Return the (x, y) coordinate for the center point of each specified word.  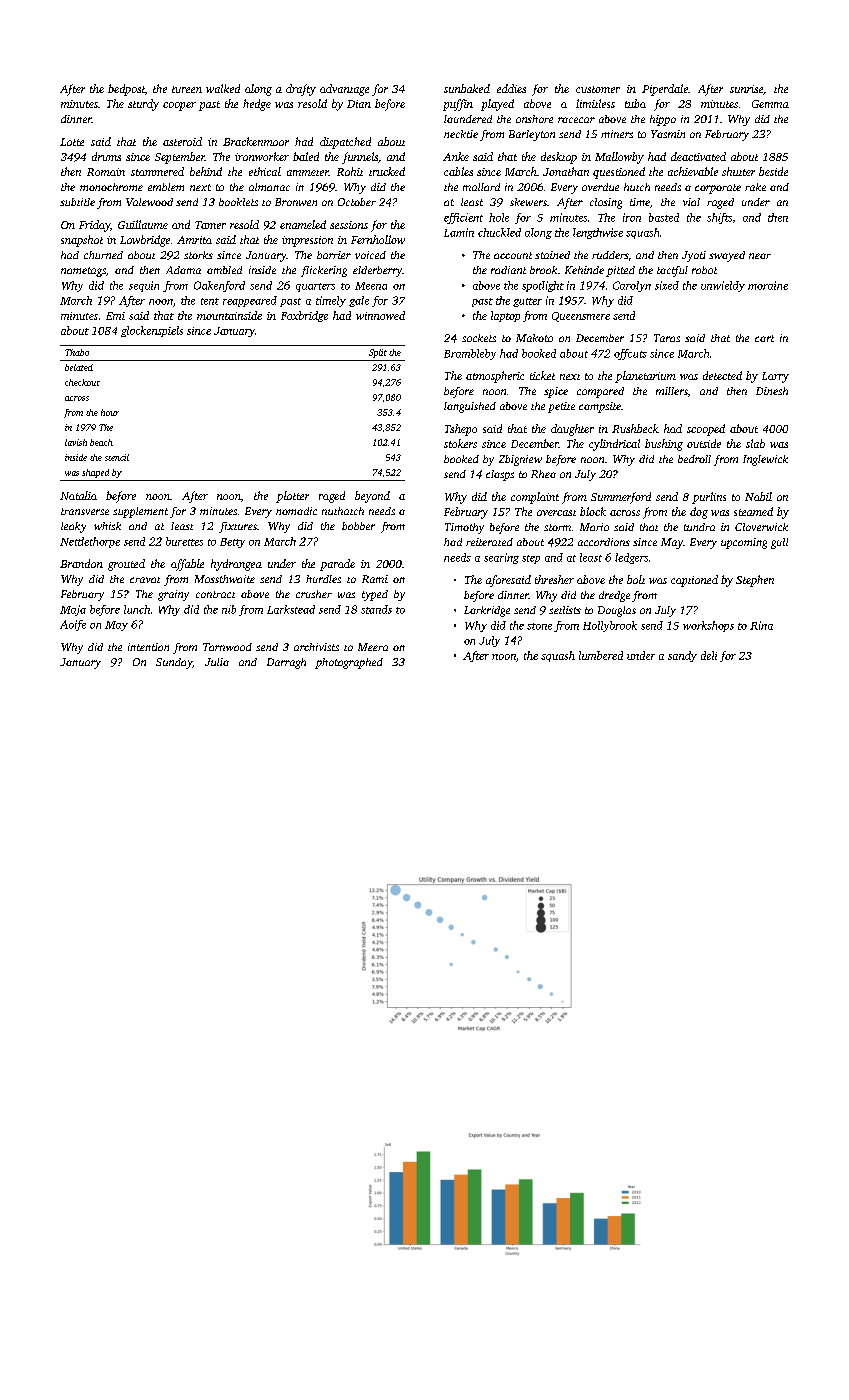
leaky (73, 527)
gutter (527, 302)
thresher (554, 579)
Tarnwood (227, 647)
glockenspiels (152, 331)
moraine (768, 285)
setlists (565, 610)
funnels (360, 158)
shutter (738, 171)
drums (106, 156)
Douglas (617, 611)
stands (376, 609)
